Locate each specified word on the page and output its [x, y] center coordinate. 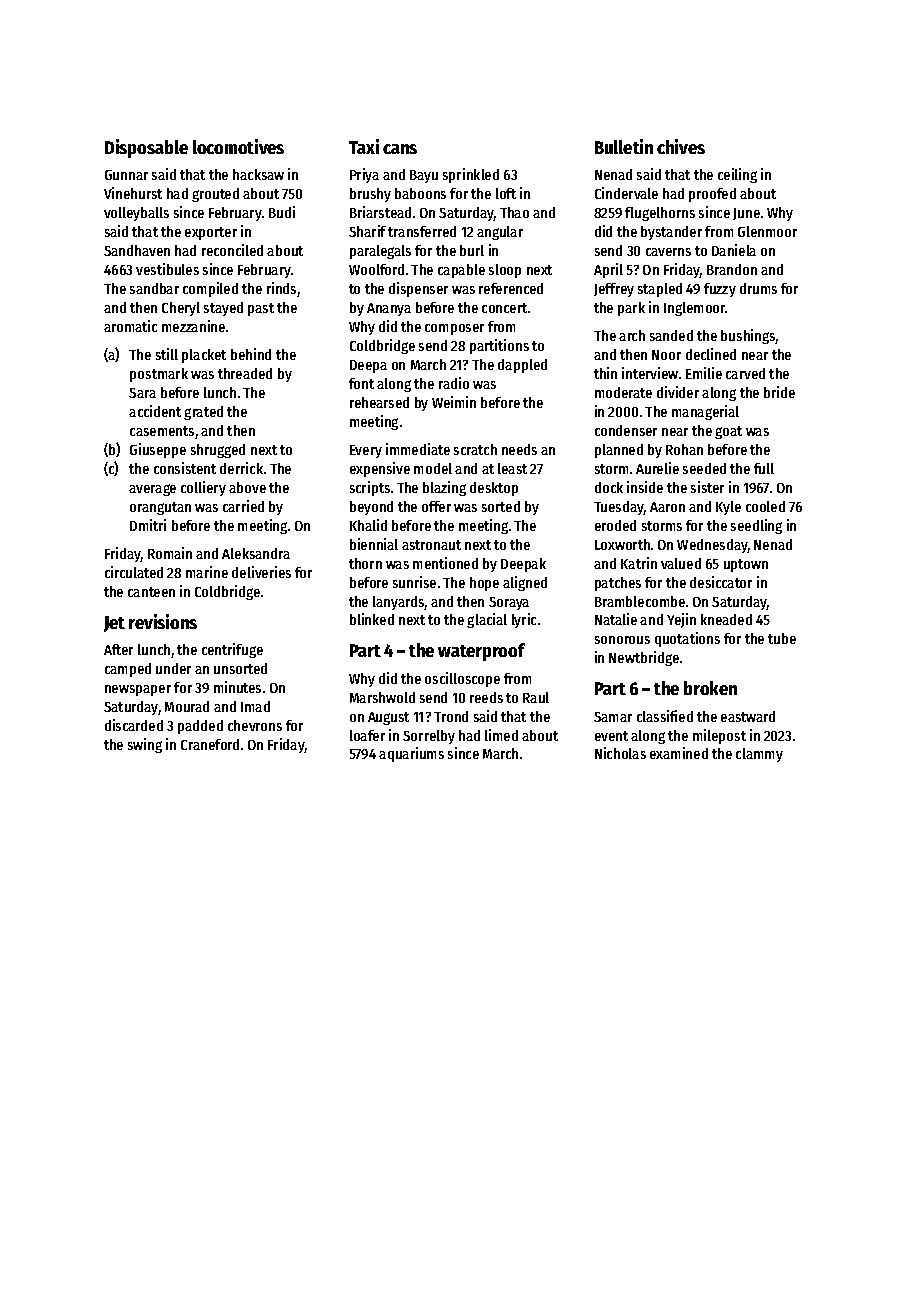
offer [436, 506]
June [746, 214]
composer [454, 329]
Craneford [210, 744]
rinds [281, 288]
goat [728, 432]
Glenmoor [767, 231]
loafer [367, 735]
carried [243, 506]
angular [500, 233]
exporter [211, 233]
